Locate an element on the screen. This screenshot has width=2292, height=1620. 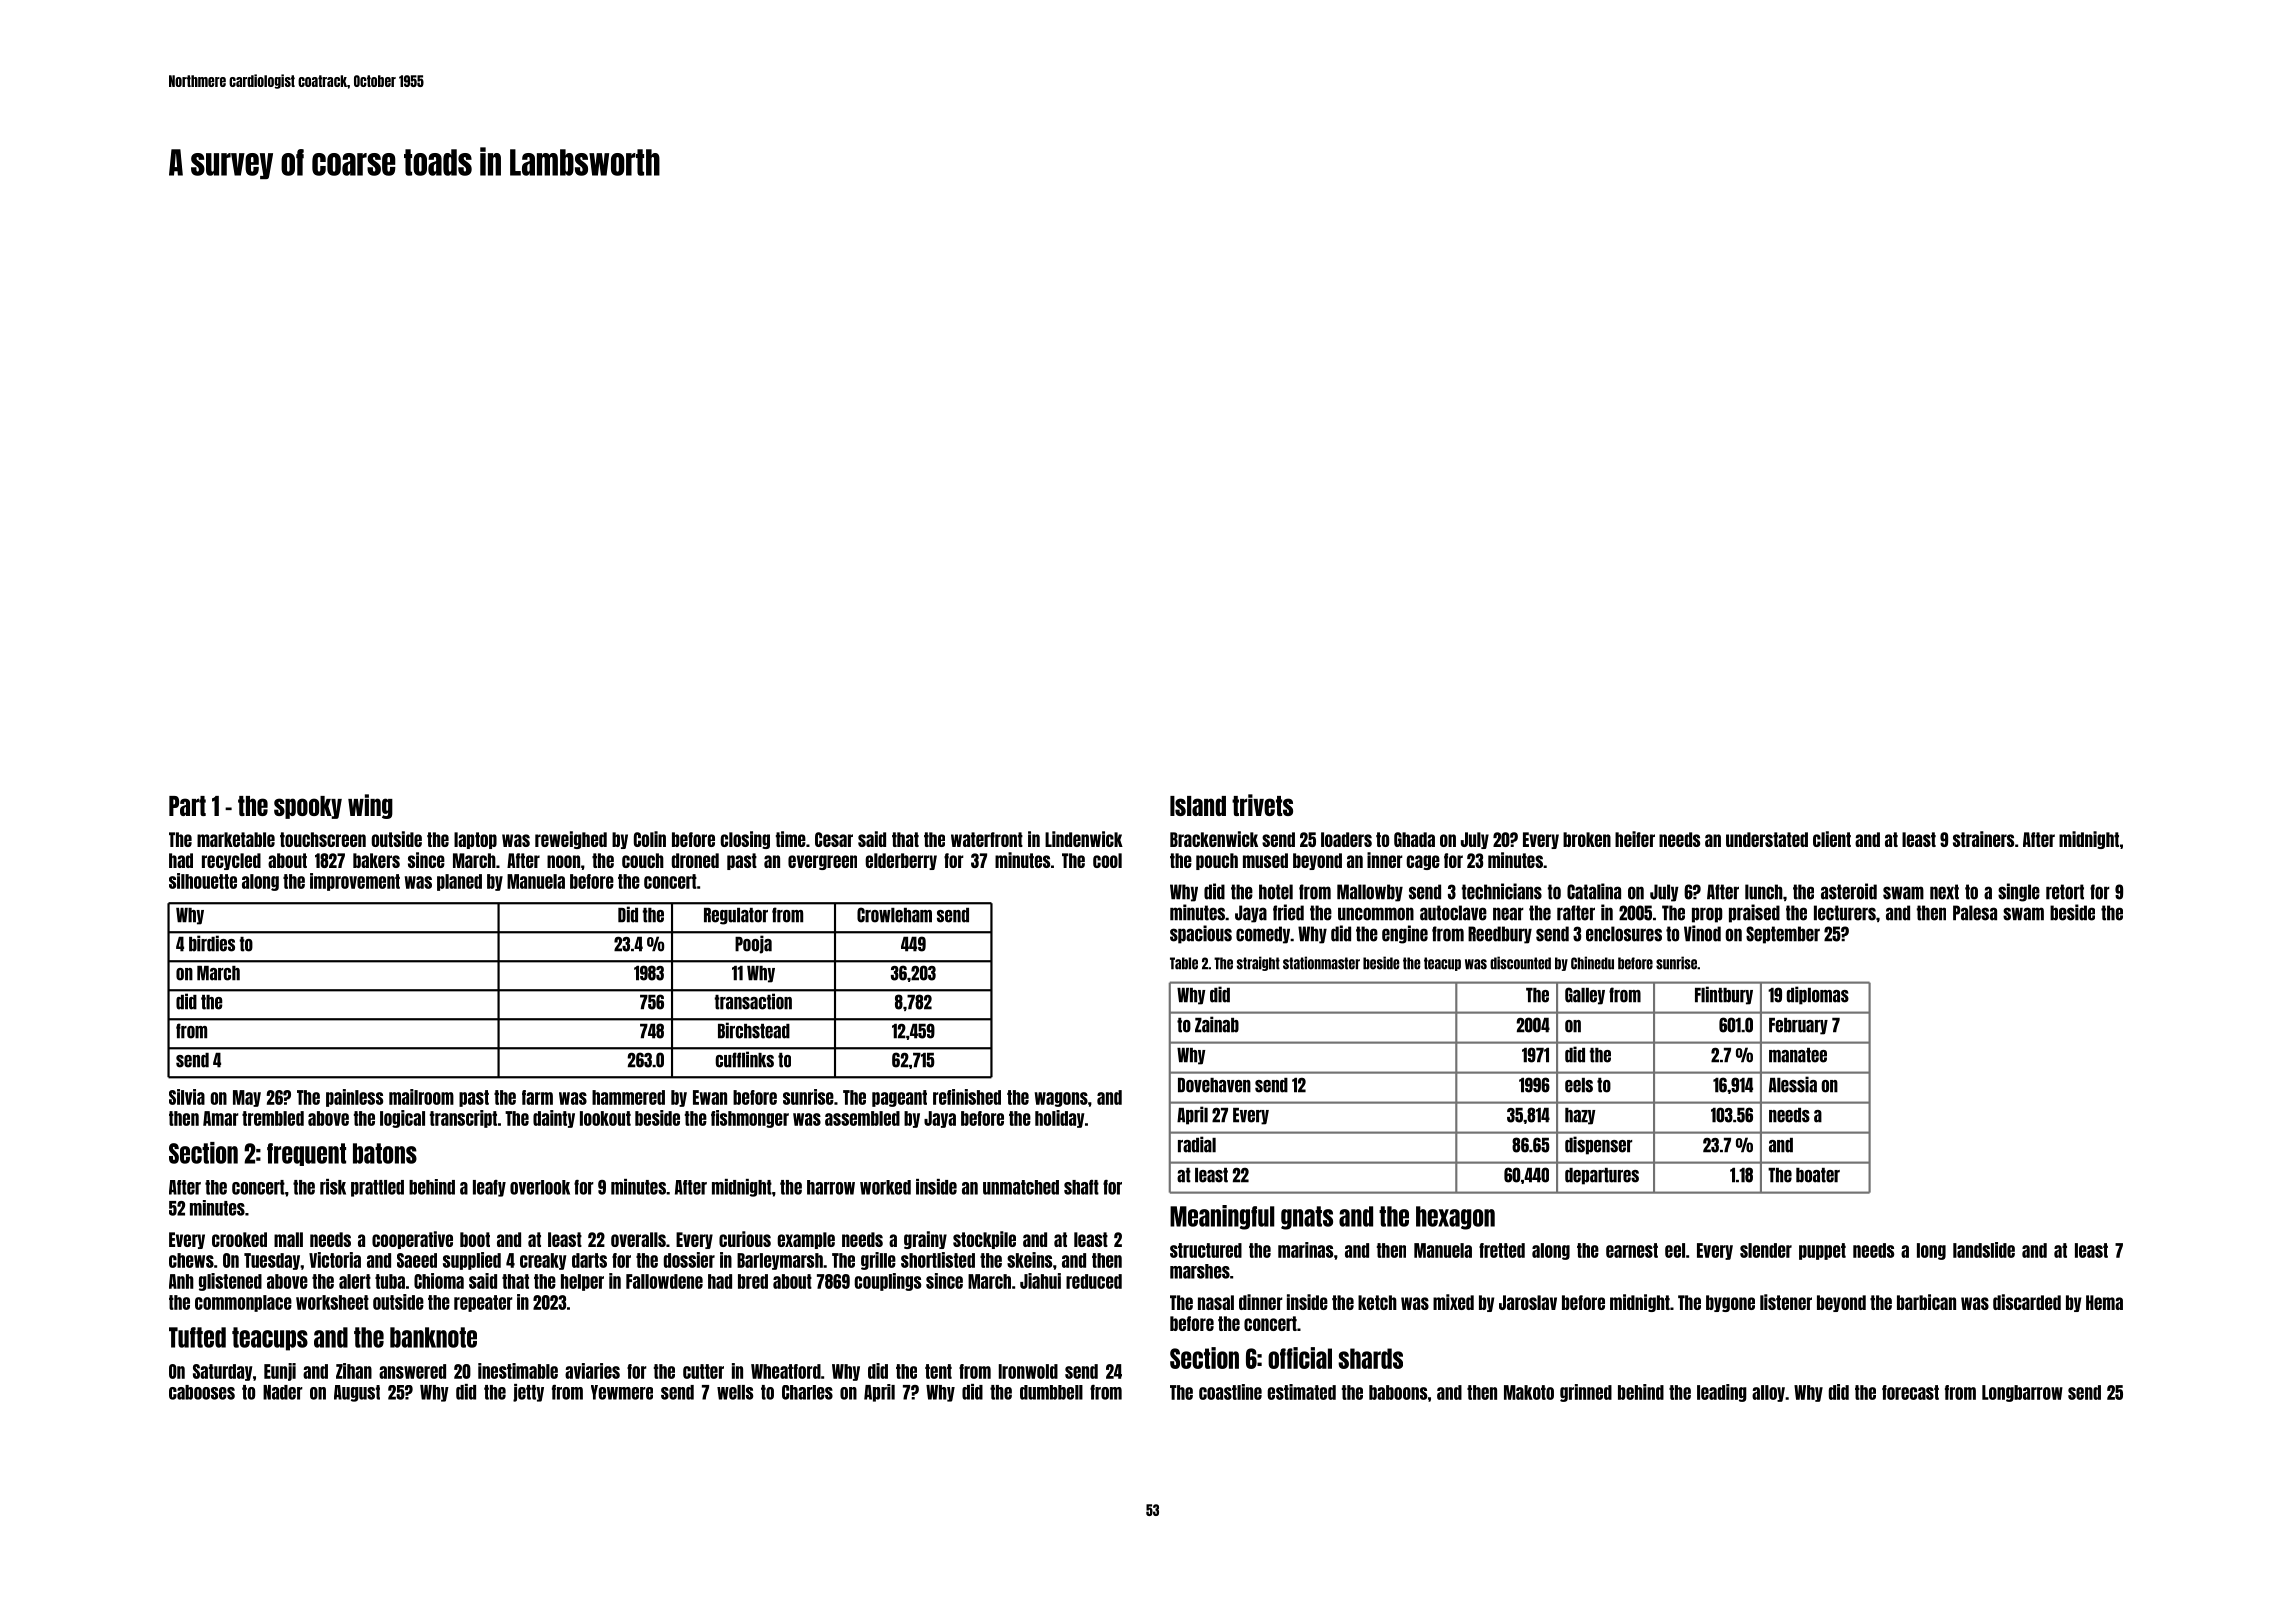
wing is located at coordinates (370, 806).
